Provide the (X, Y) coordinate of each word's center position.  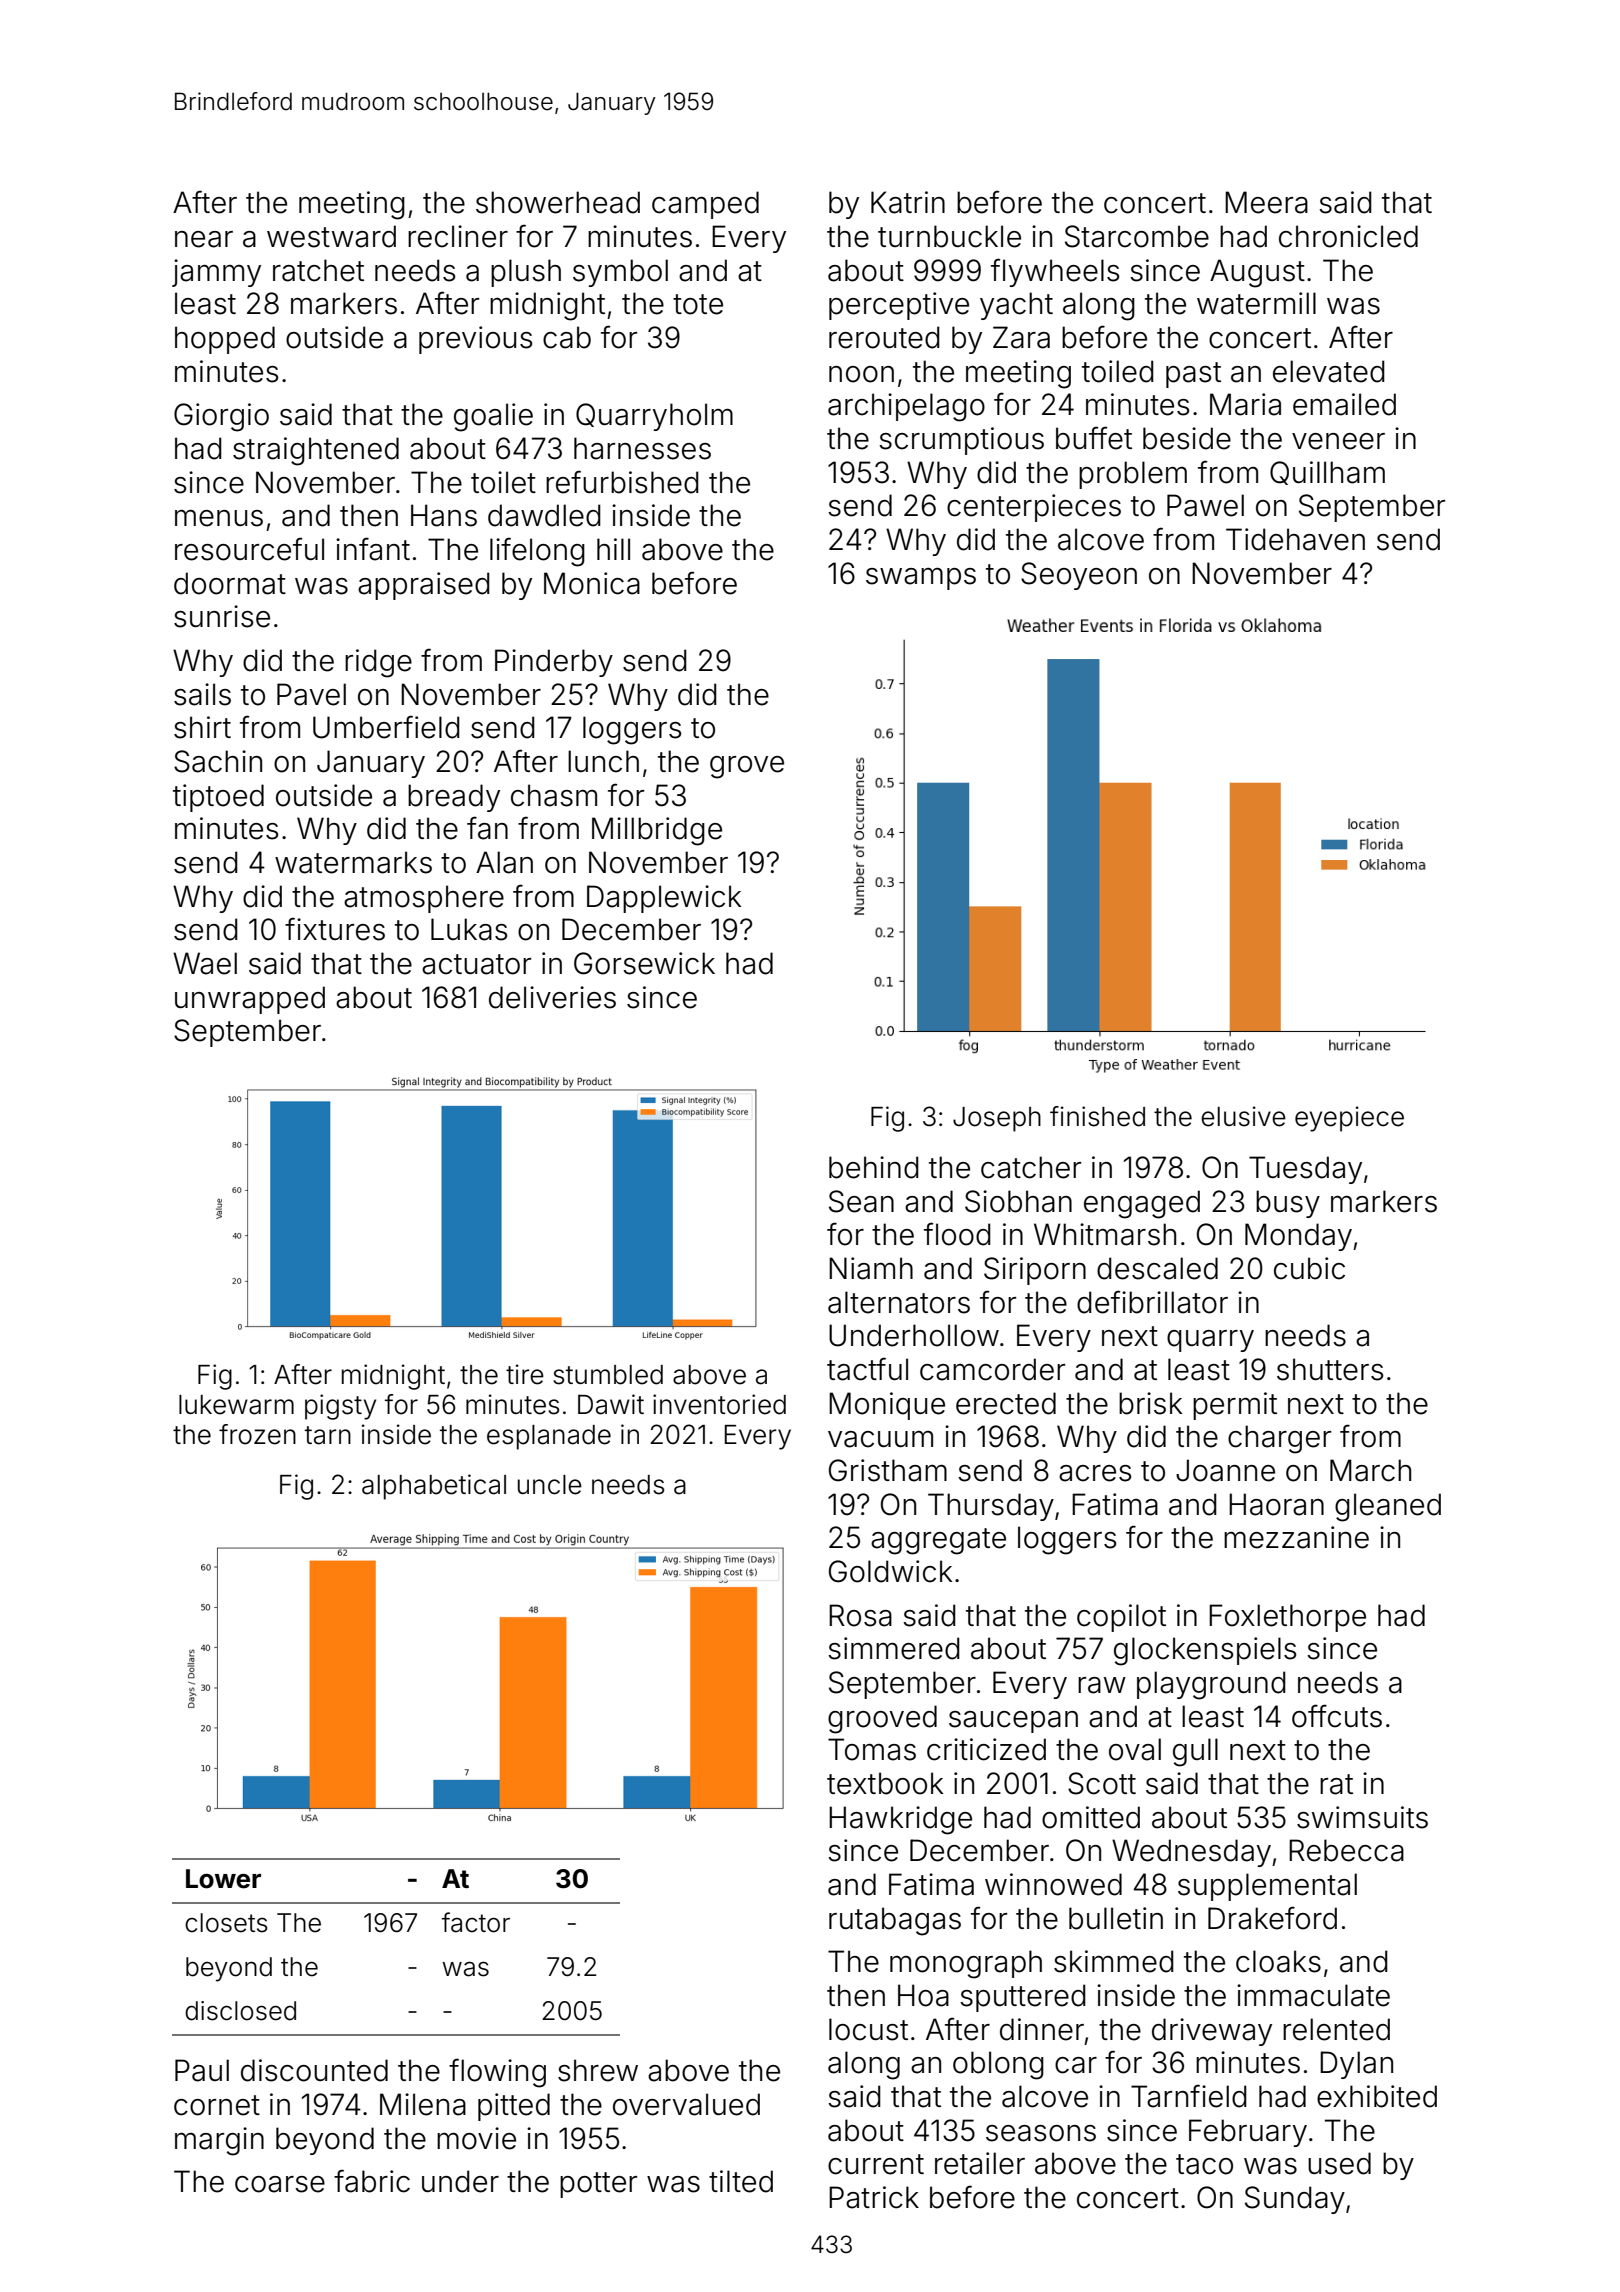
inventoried (719, 1404)
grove (747, 767)
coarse (280, 2184)
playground (1211, 1685)
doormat (230, 583)
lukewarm (236, 1405)
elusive (1243, 1116)
